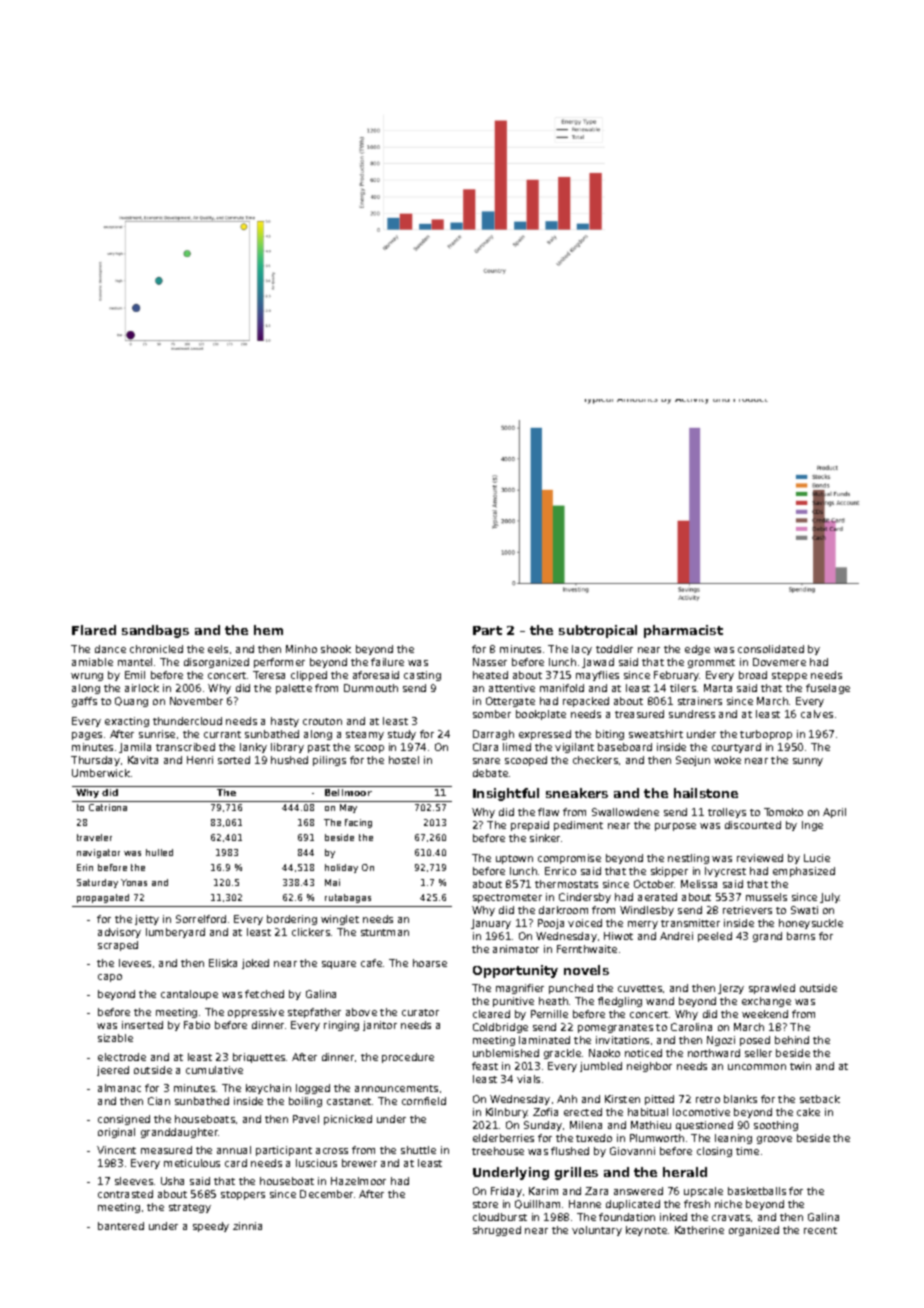  What do you see at coordinates (420, 1012) in the image?
I see `curator` at bounding box center [420, 1012].
